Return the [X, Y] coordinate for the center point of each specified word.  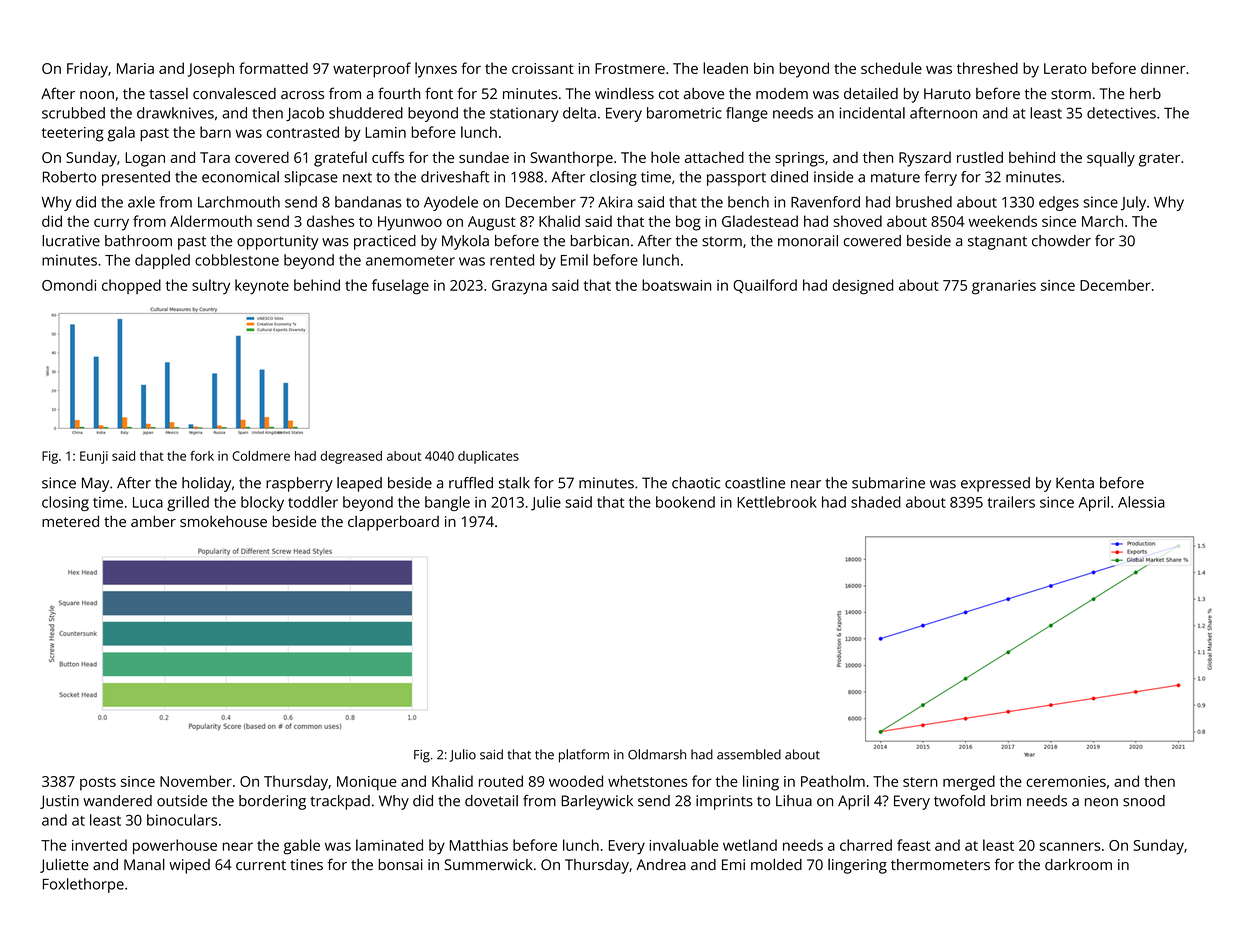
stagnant [997, 243]
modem [782, 93]
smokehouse [223, 521]
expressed [995, 484]
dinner [1163, 68]
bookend [685, 502]
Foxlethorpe [83, 885]
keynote [262, 287]
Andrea [661, 865]
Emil [574, 260]
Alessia [1141, 502]
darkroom [1078, 864]
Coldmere [261, 455]
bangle [447, 503]
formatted [273, 68]
